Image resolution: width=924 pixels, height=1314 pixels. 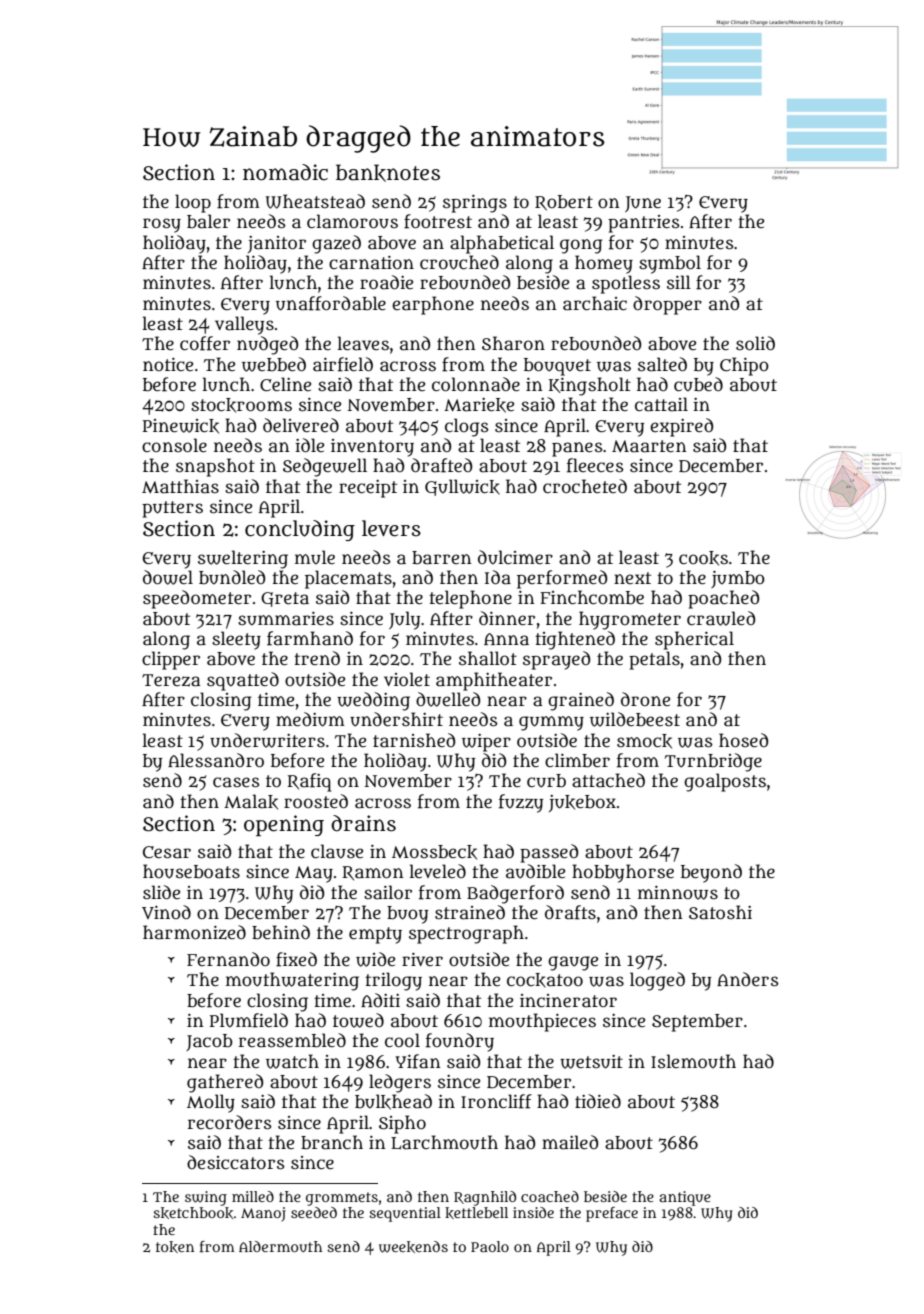 What do you see at coordinates (513, 343) in the screenshot?
I see `Sharon` at bounding box center [513, 343].
